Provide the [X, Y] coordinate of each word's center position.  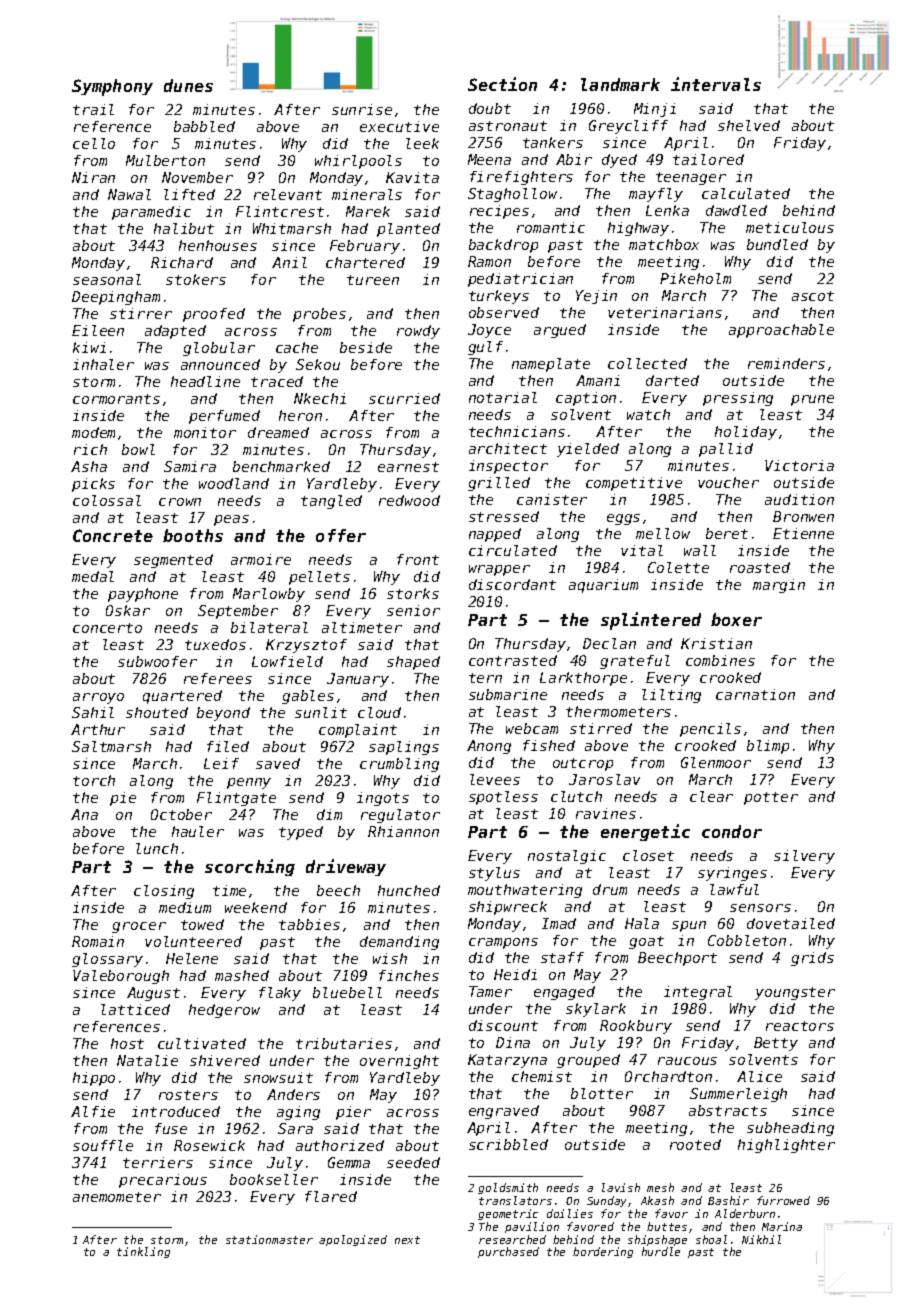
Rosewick [209, 1145]
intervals [716, 84]
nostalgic [567, 857]
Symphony [112, 87]
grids [812, 959]
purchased [508, 1252]
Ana [84, 814]
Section [502, 84]
